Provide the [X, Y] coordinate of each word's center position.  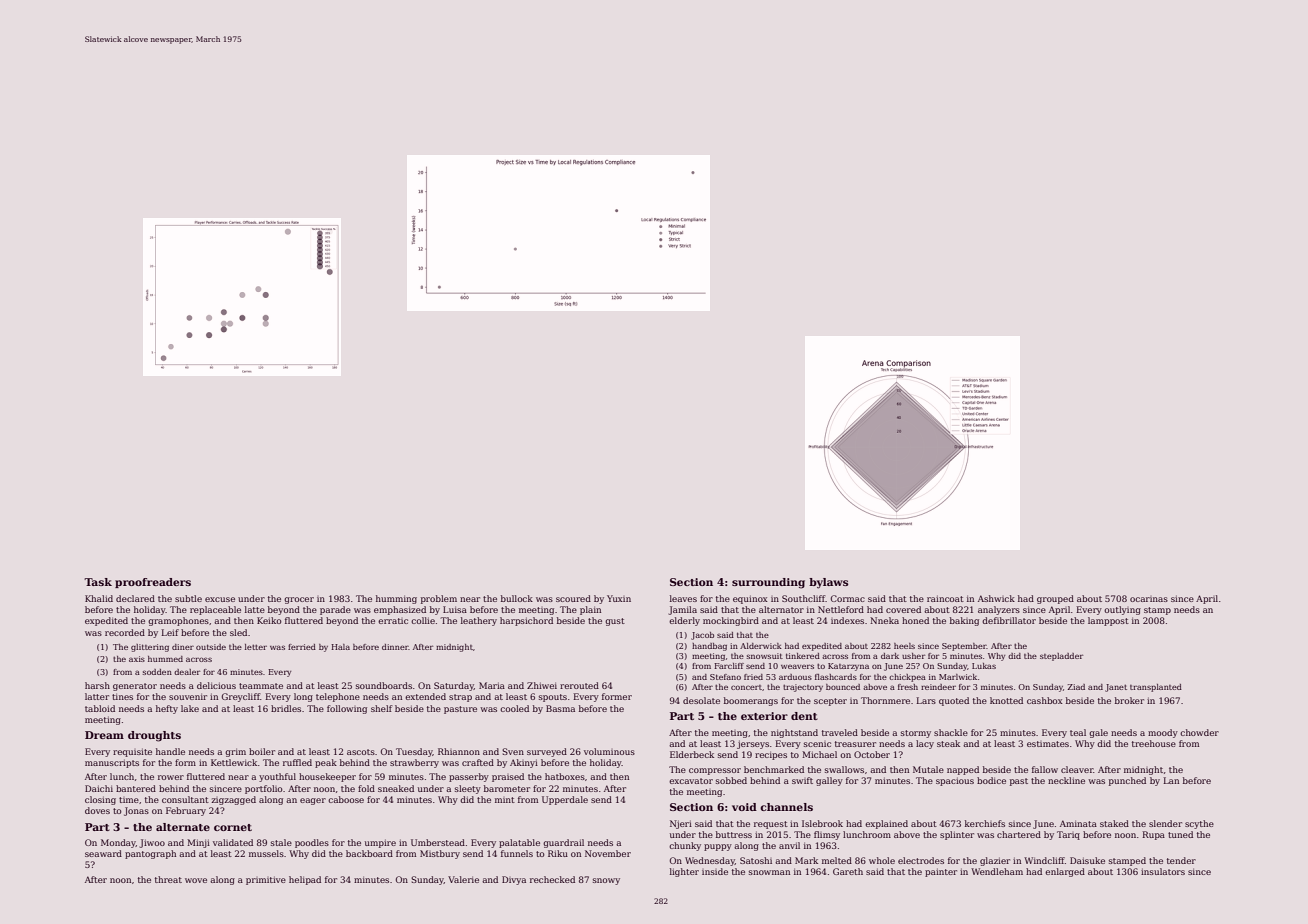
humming [396, 599]
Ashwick [996, 598]
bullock [517, 598]
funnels [517, 853]
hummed [165, 659]
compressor [715, 771]
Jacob [702, 636]
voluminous [609, 751]
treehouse [1154, 743]
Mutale [928, 769]
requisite [132, 752]
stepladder [1061, 657]
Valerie [463, 879]
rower [171, 777]
